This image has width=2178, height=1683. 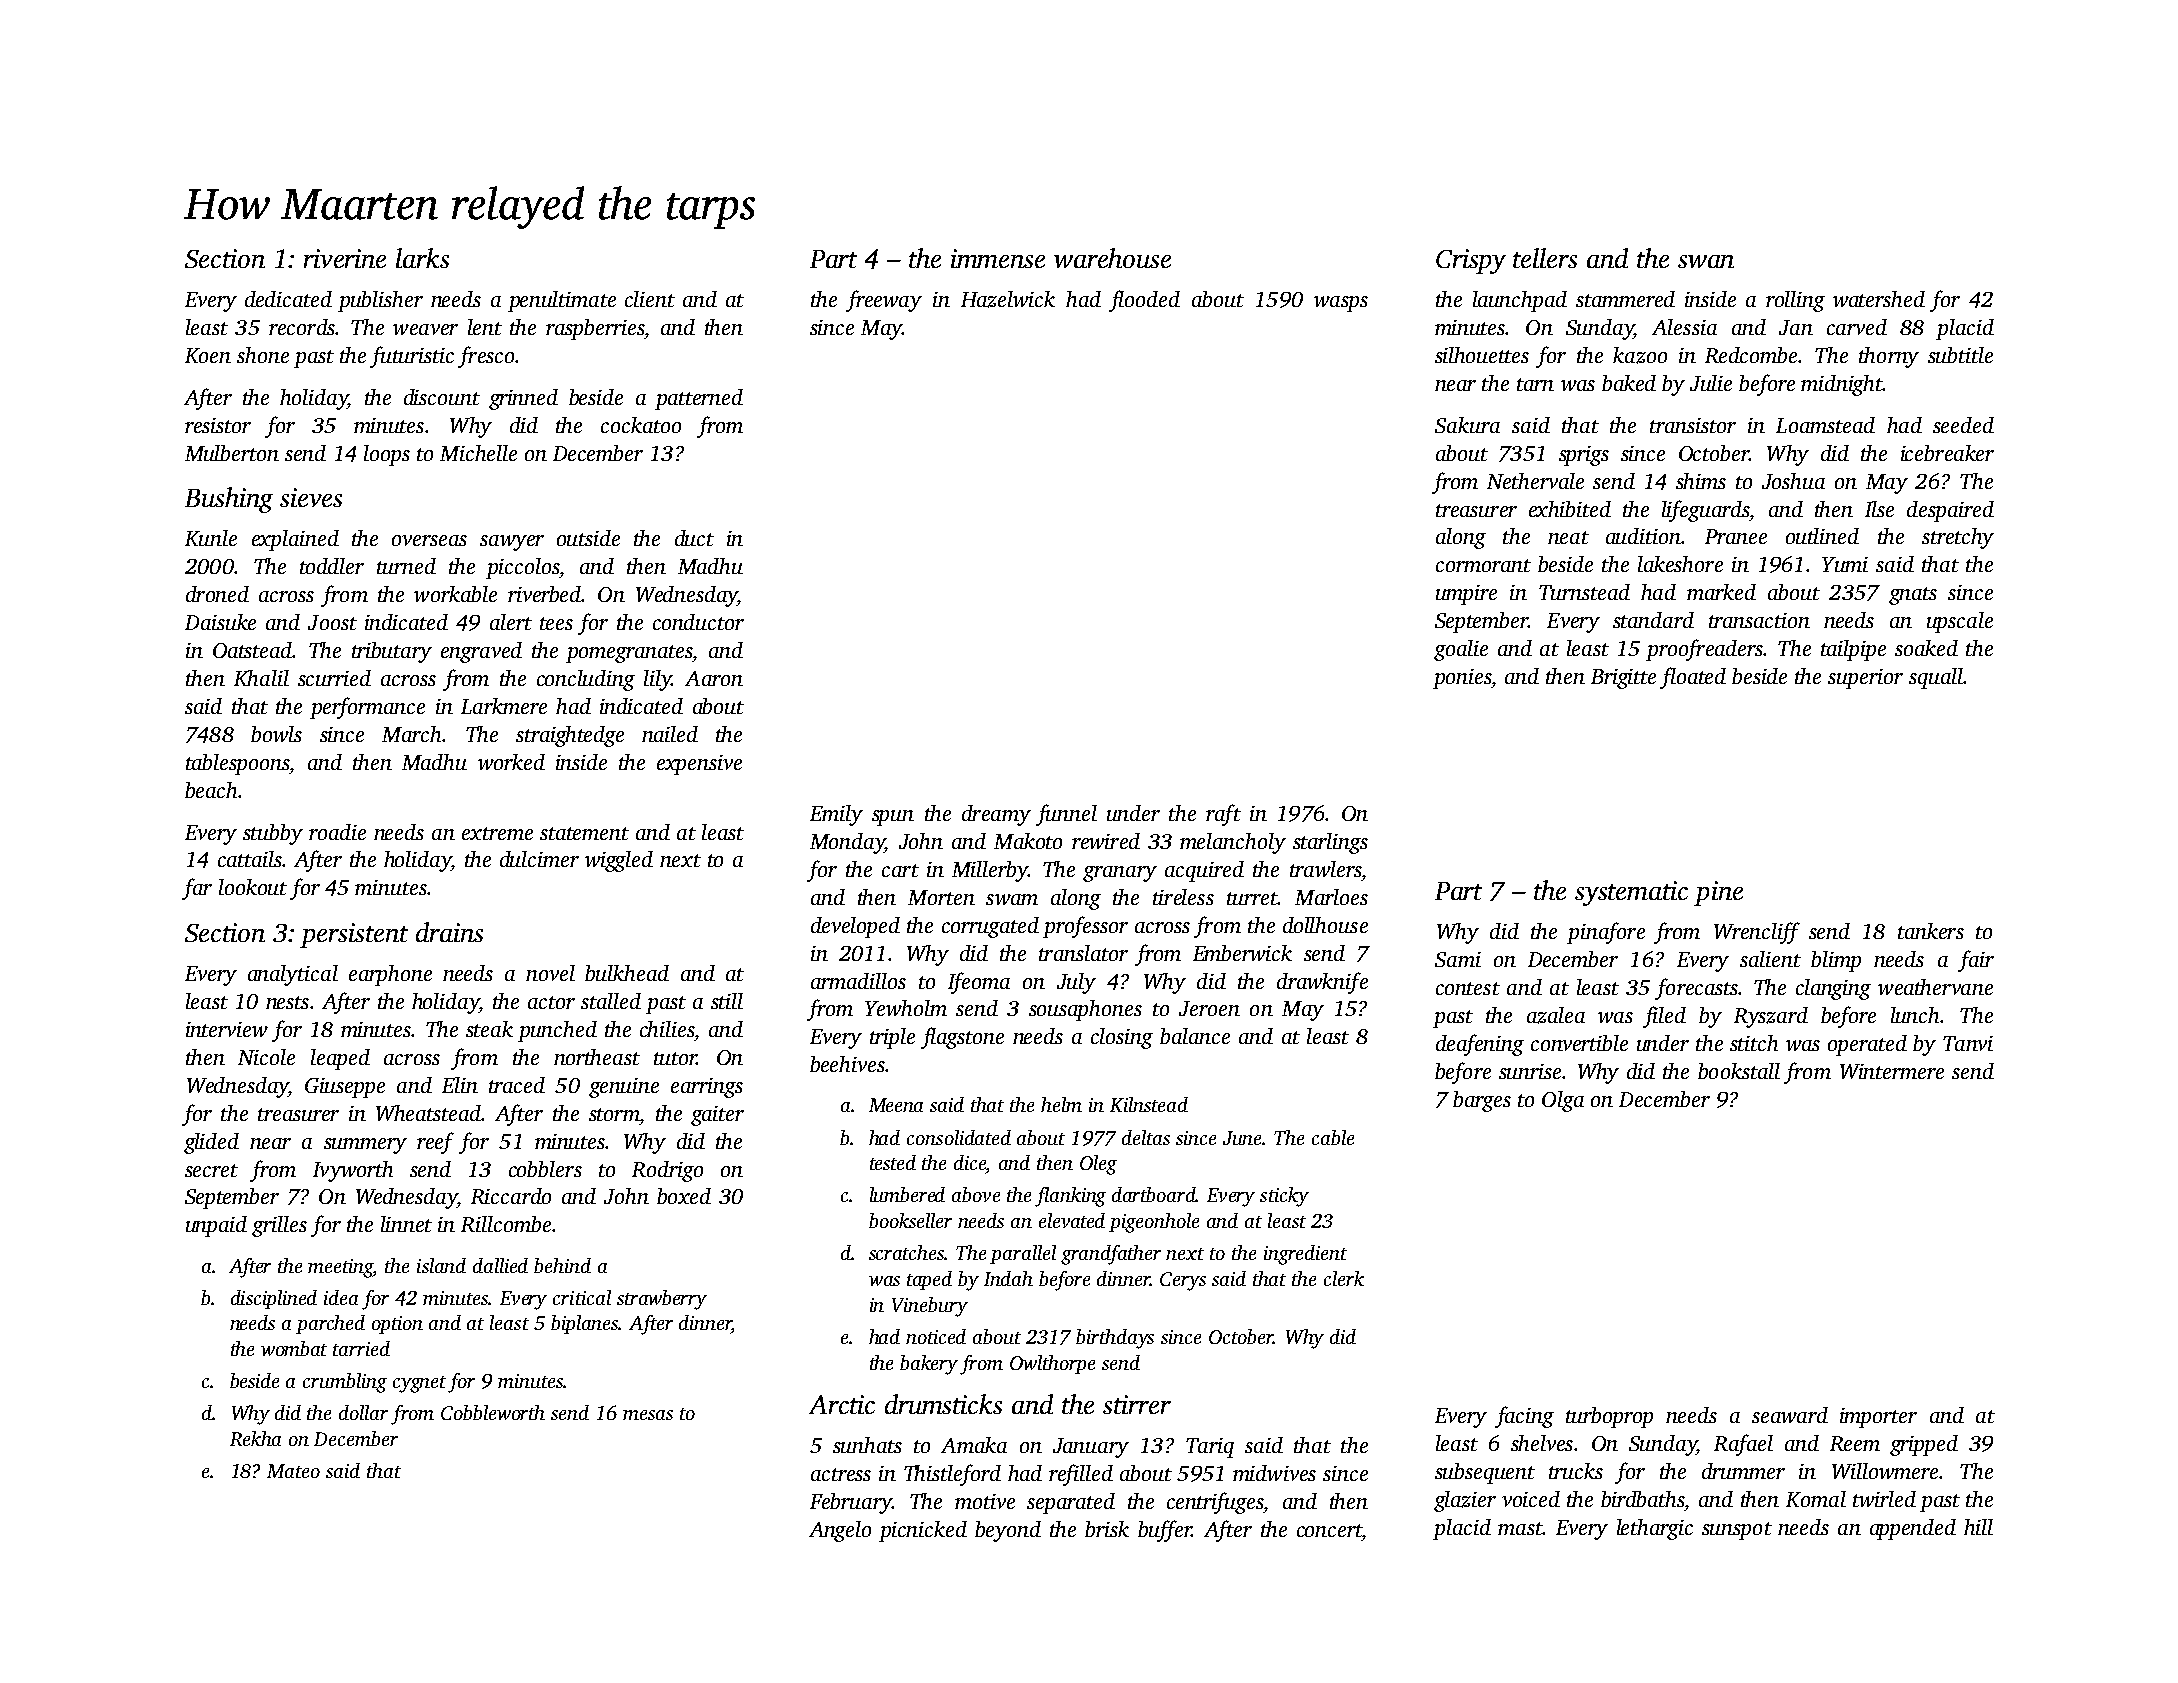 What do you see at coordinates (998, 258) in the image?
I see `immense` at bounding box center [998, 258].
